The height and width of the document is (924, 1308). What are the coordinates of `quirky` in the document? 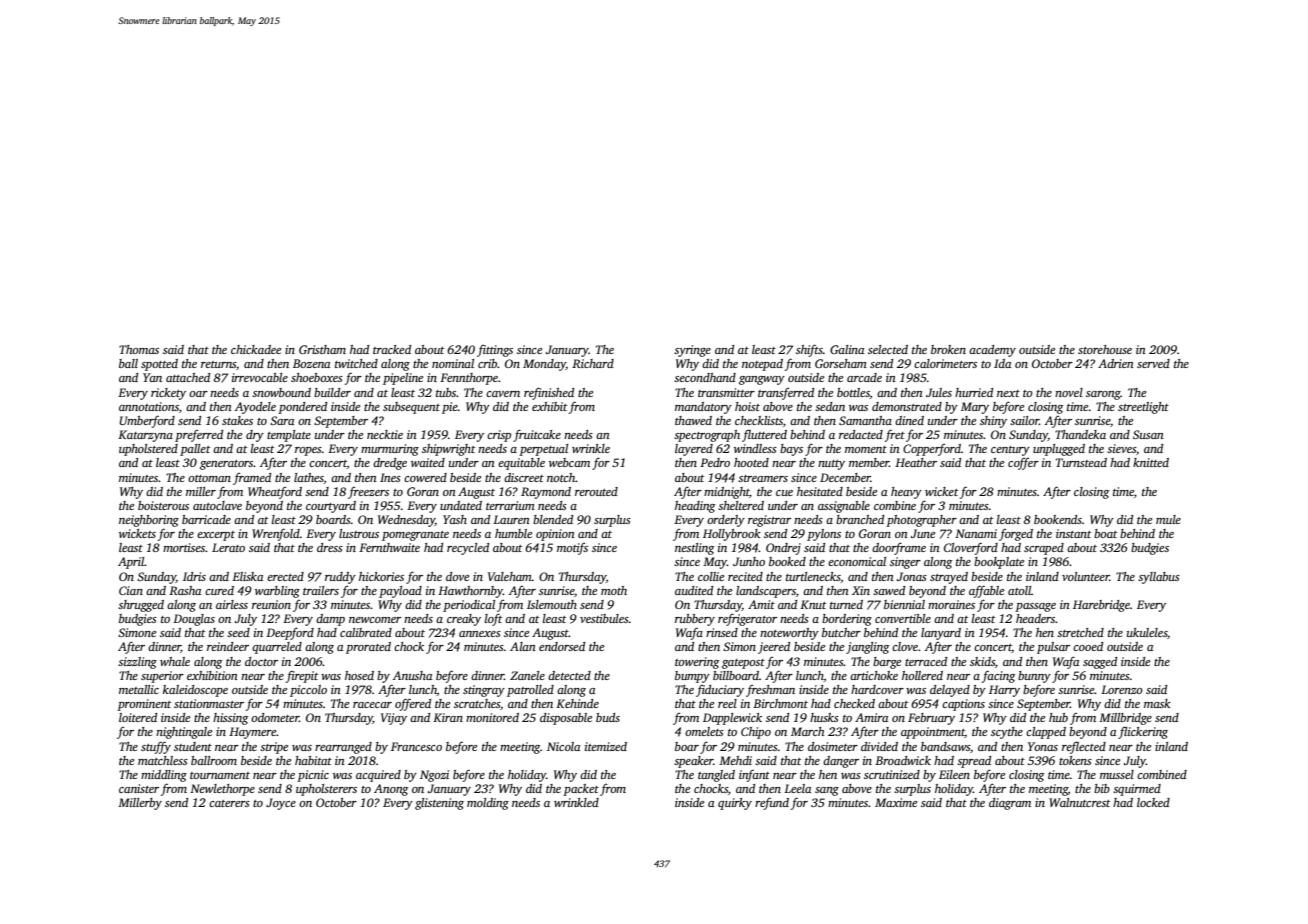 It's located at (735, 804).
